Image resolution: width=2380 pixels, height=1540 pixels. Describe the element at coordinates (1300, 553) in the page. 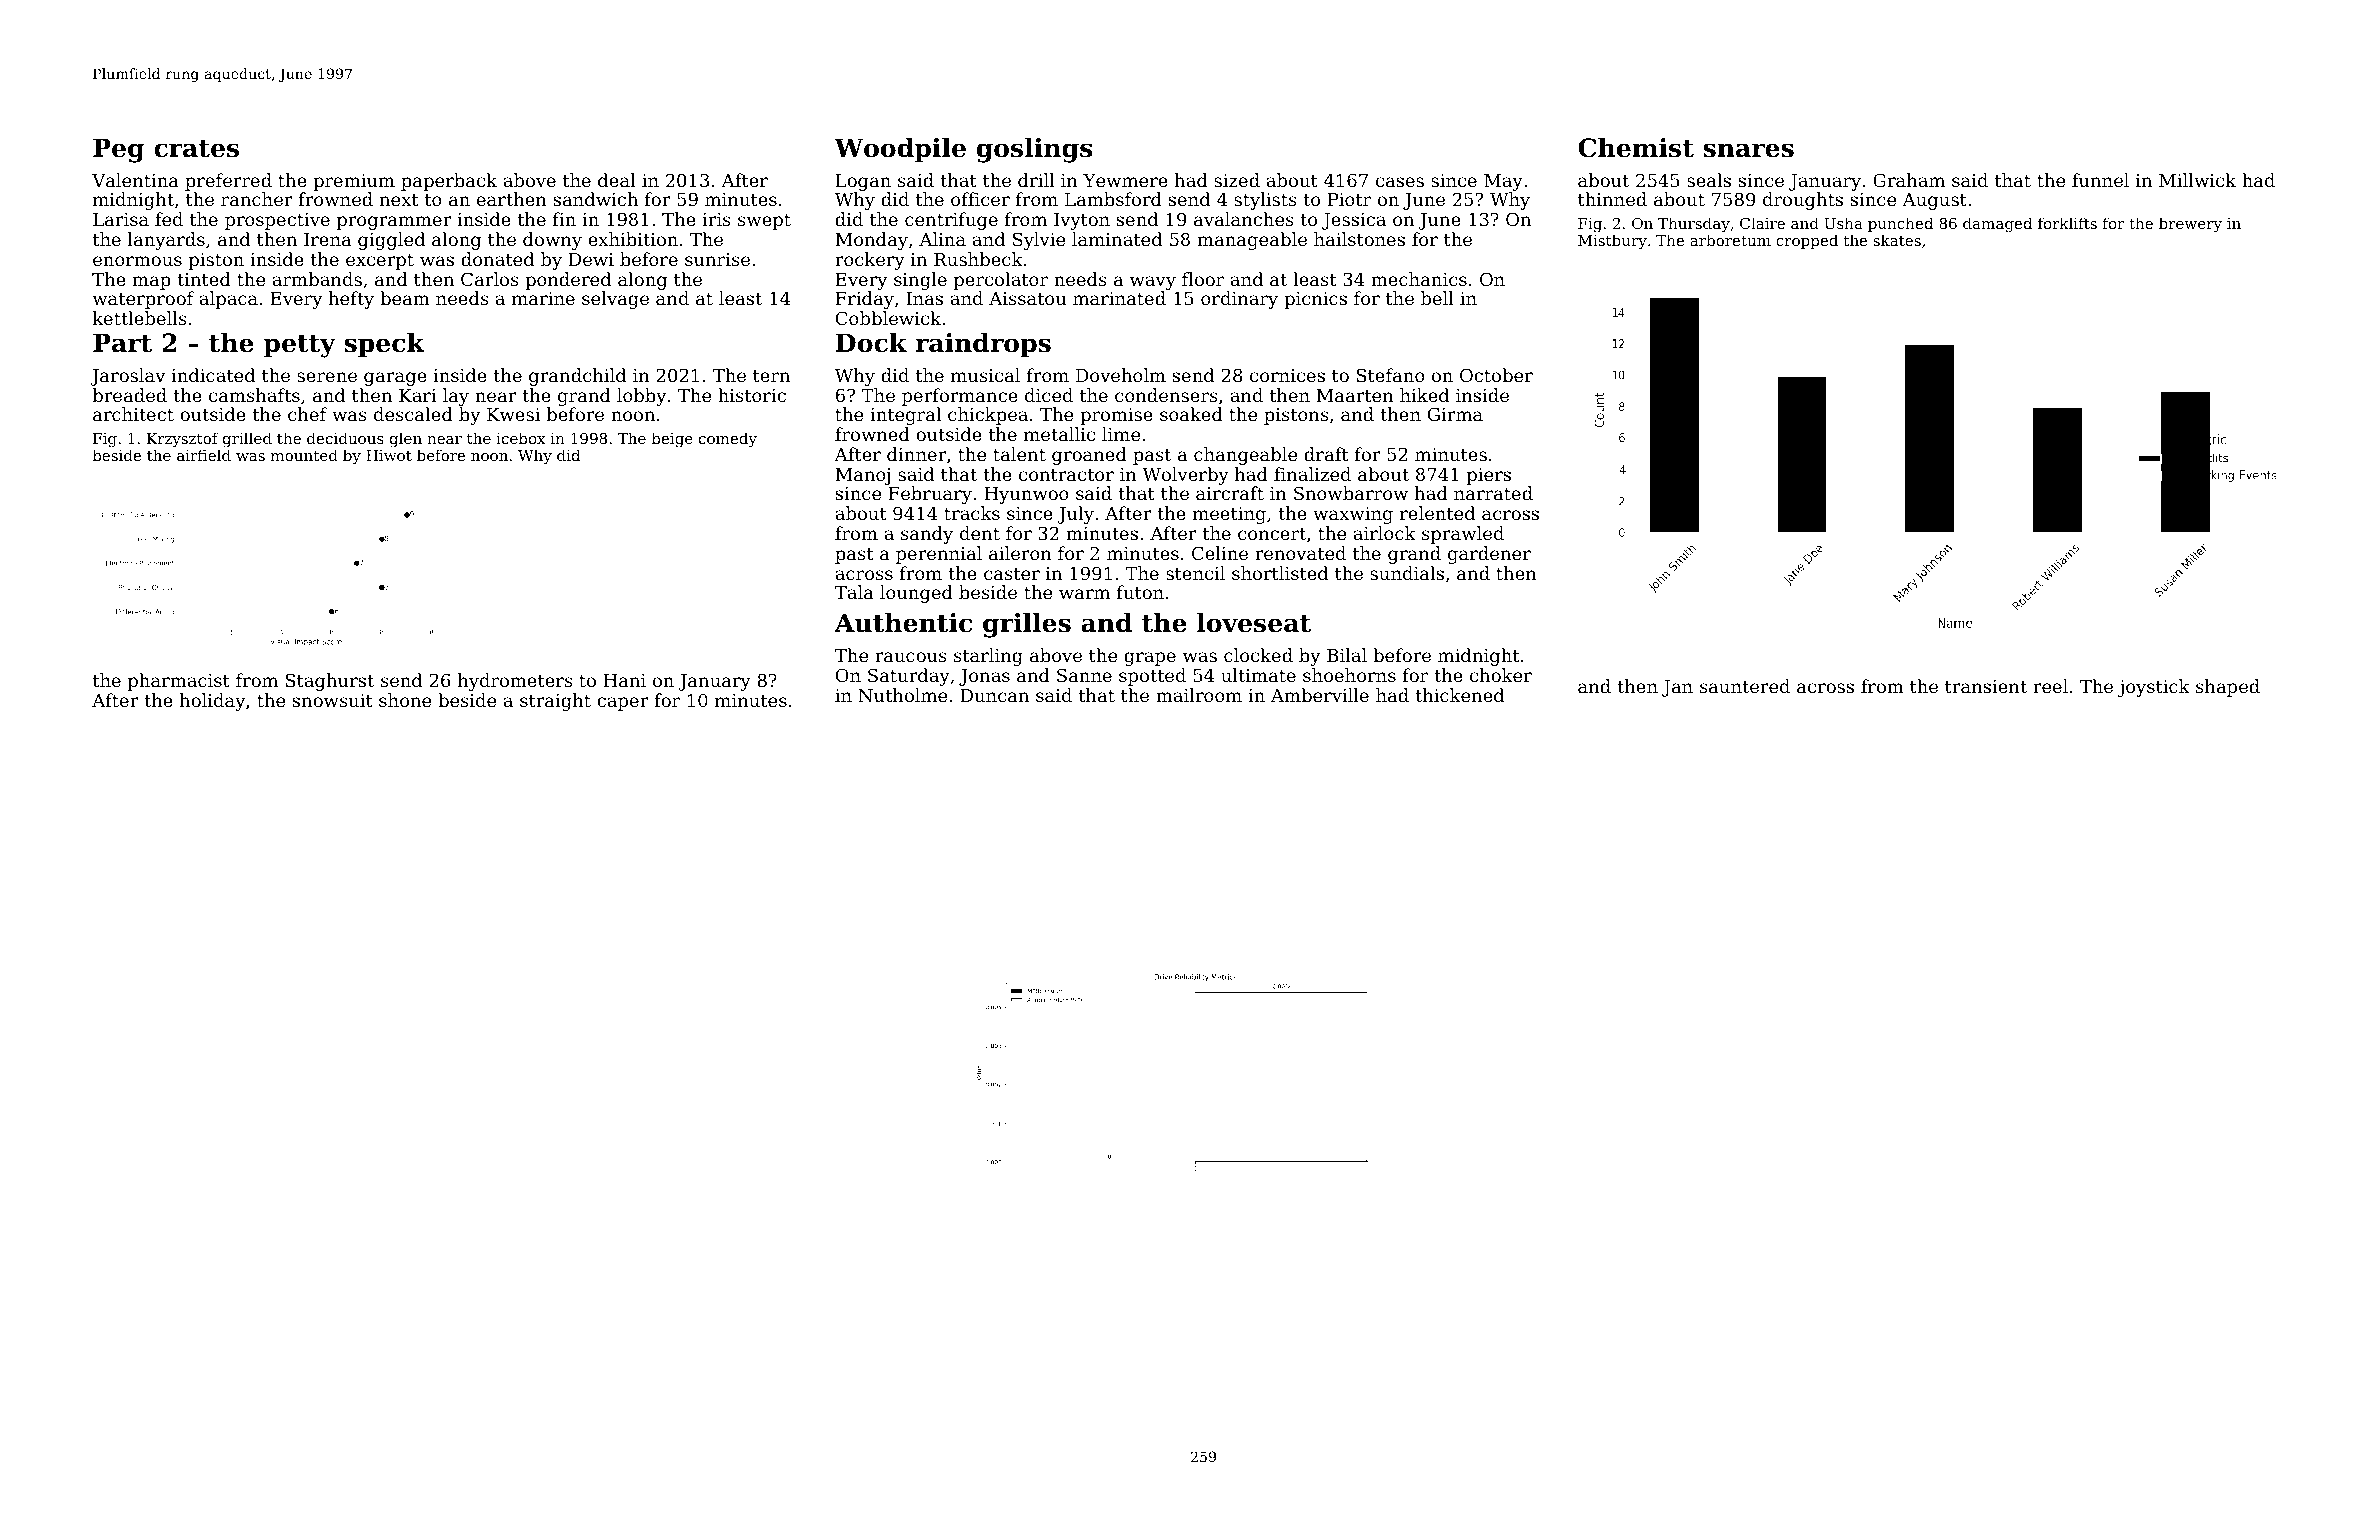

I see `renovated` at that location.
